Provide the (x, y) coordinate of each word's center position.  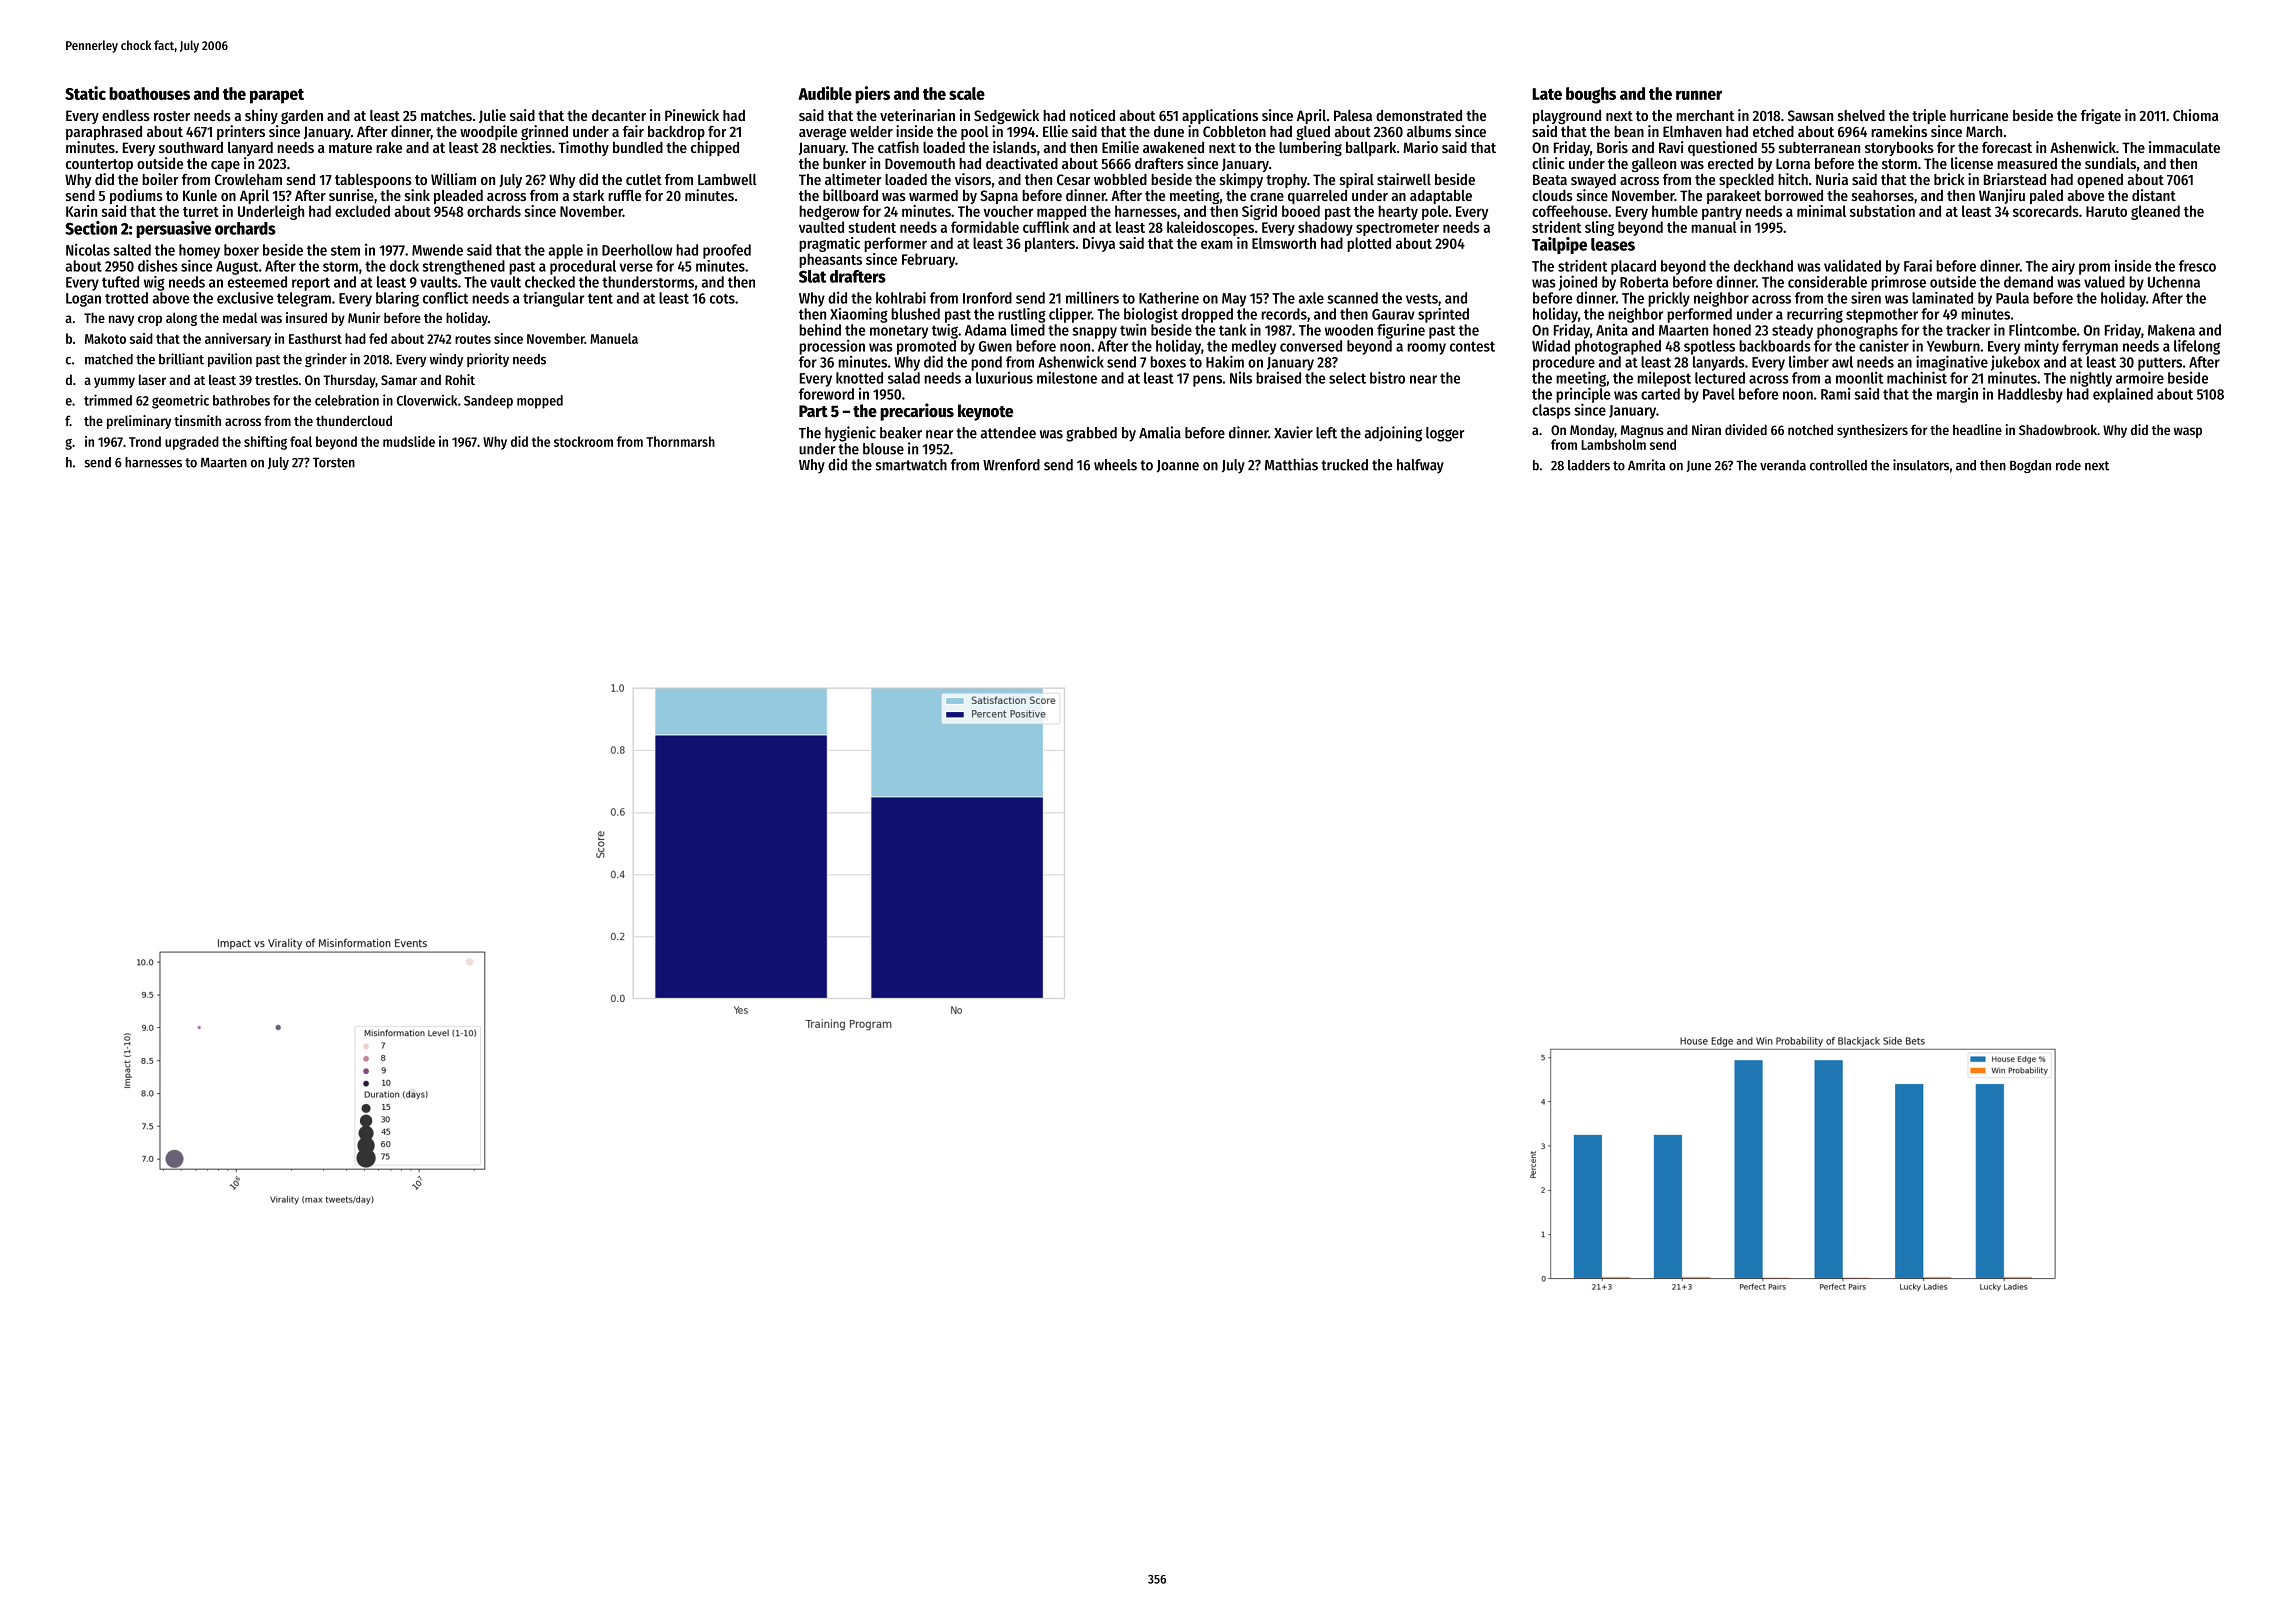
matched (109, 359)
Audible (825, 93)
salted (132, 250)
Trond (145, 441)
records (1284, 314)
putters (2160, 364)
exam (1217, 244)
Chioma (2195, 115)
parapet (277, 96)
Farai (1918, 265)
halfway (1420, 466)
